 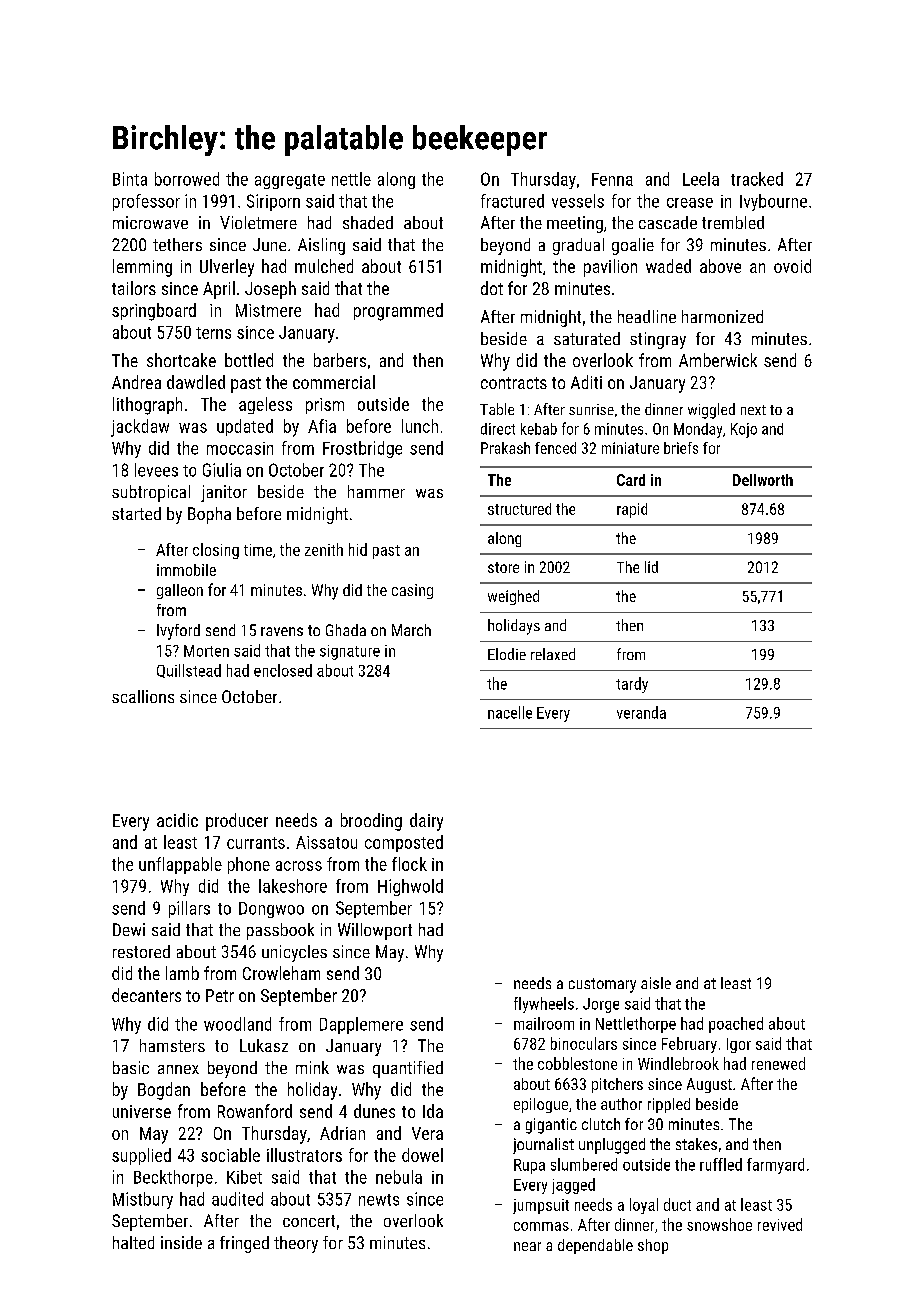 I want to click on microwave, so click(x=150, y=222).
